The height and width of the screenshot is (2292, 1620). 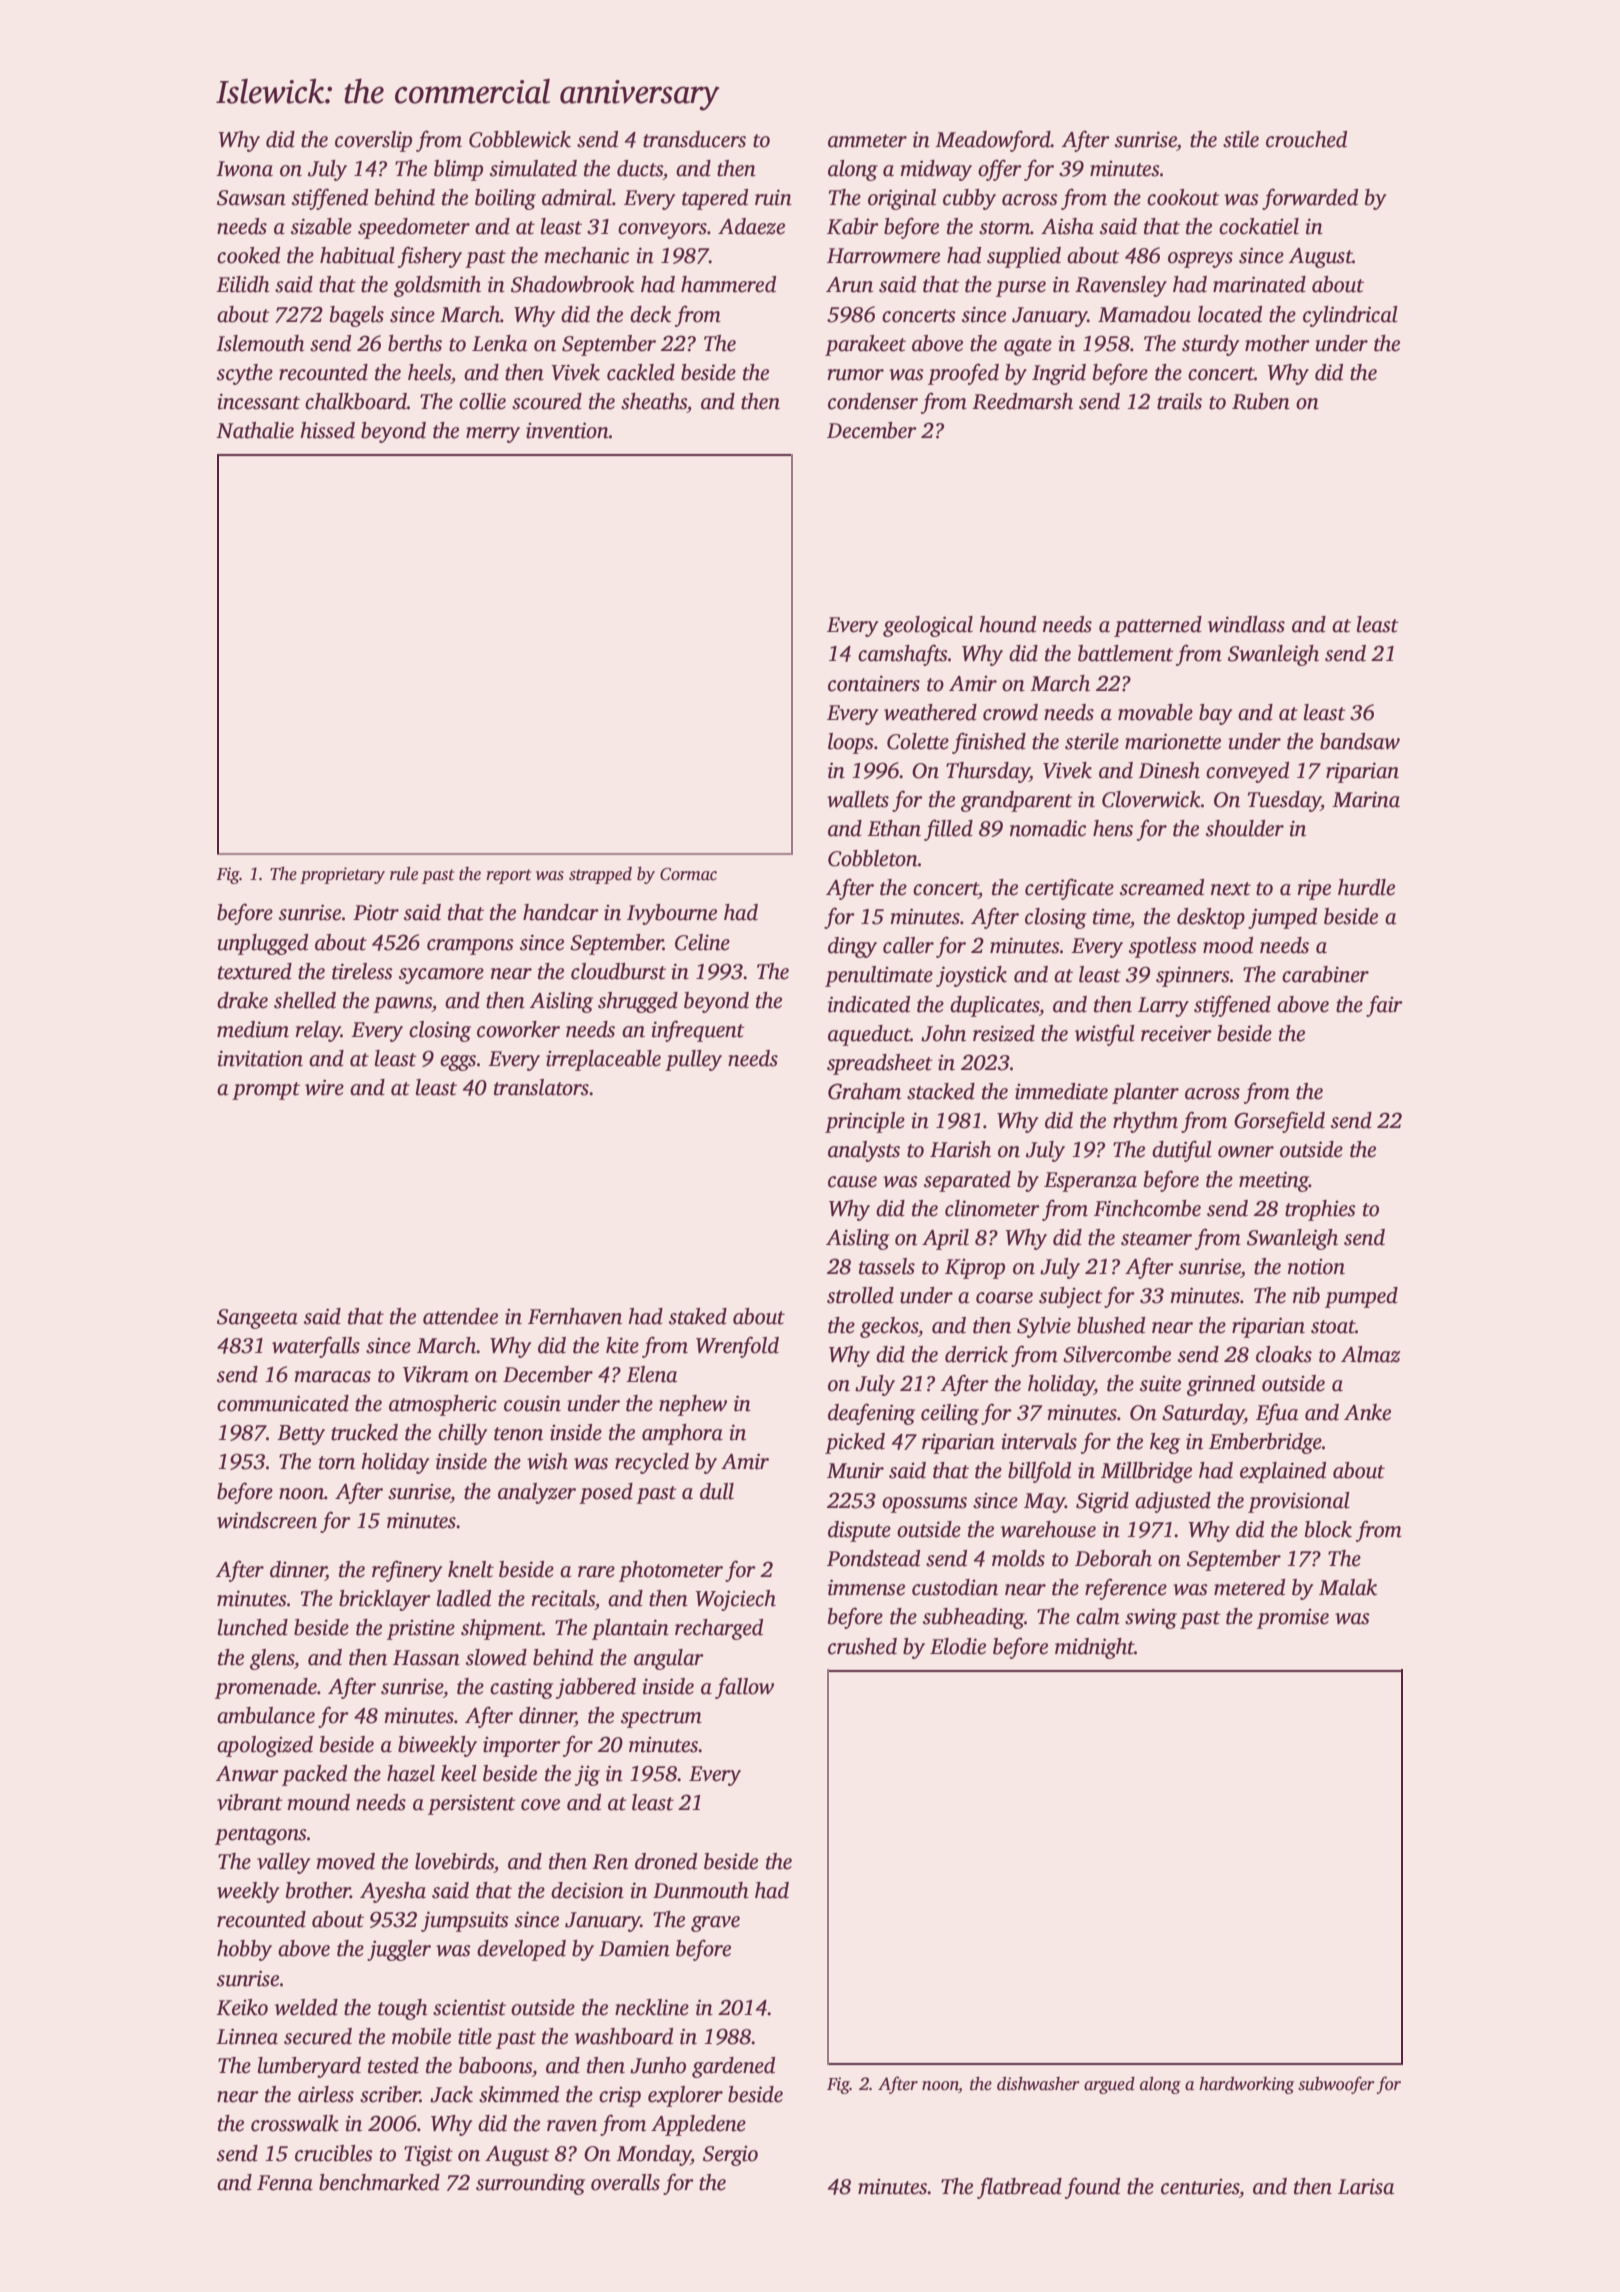 What do you see at coordinates (262, 944) in the screenshot?
I see `unplugged` at bounding box center [262, 944].
